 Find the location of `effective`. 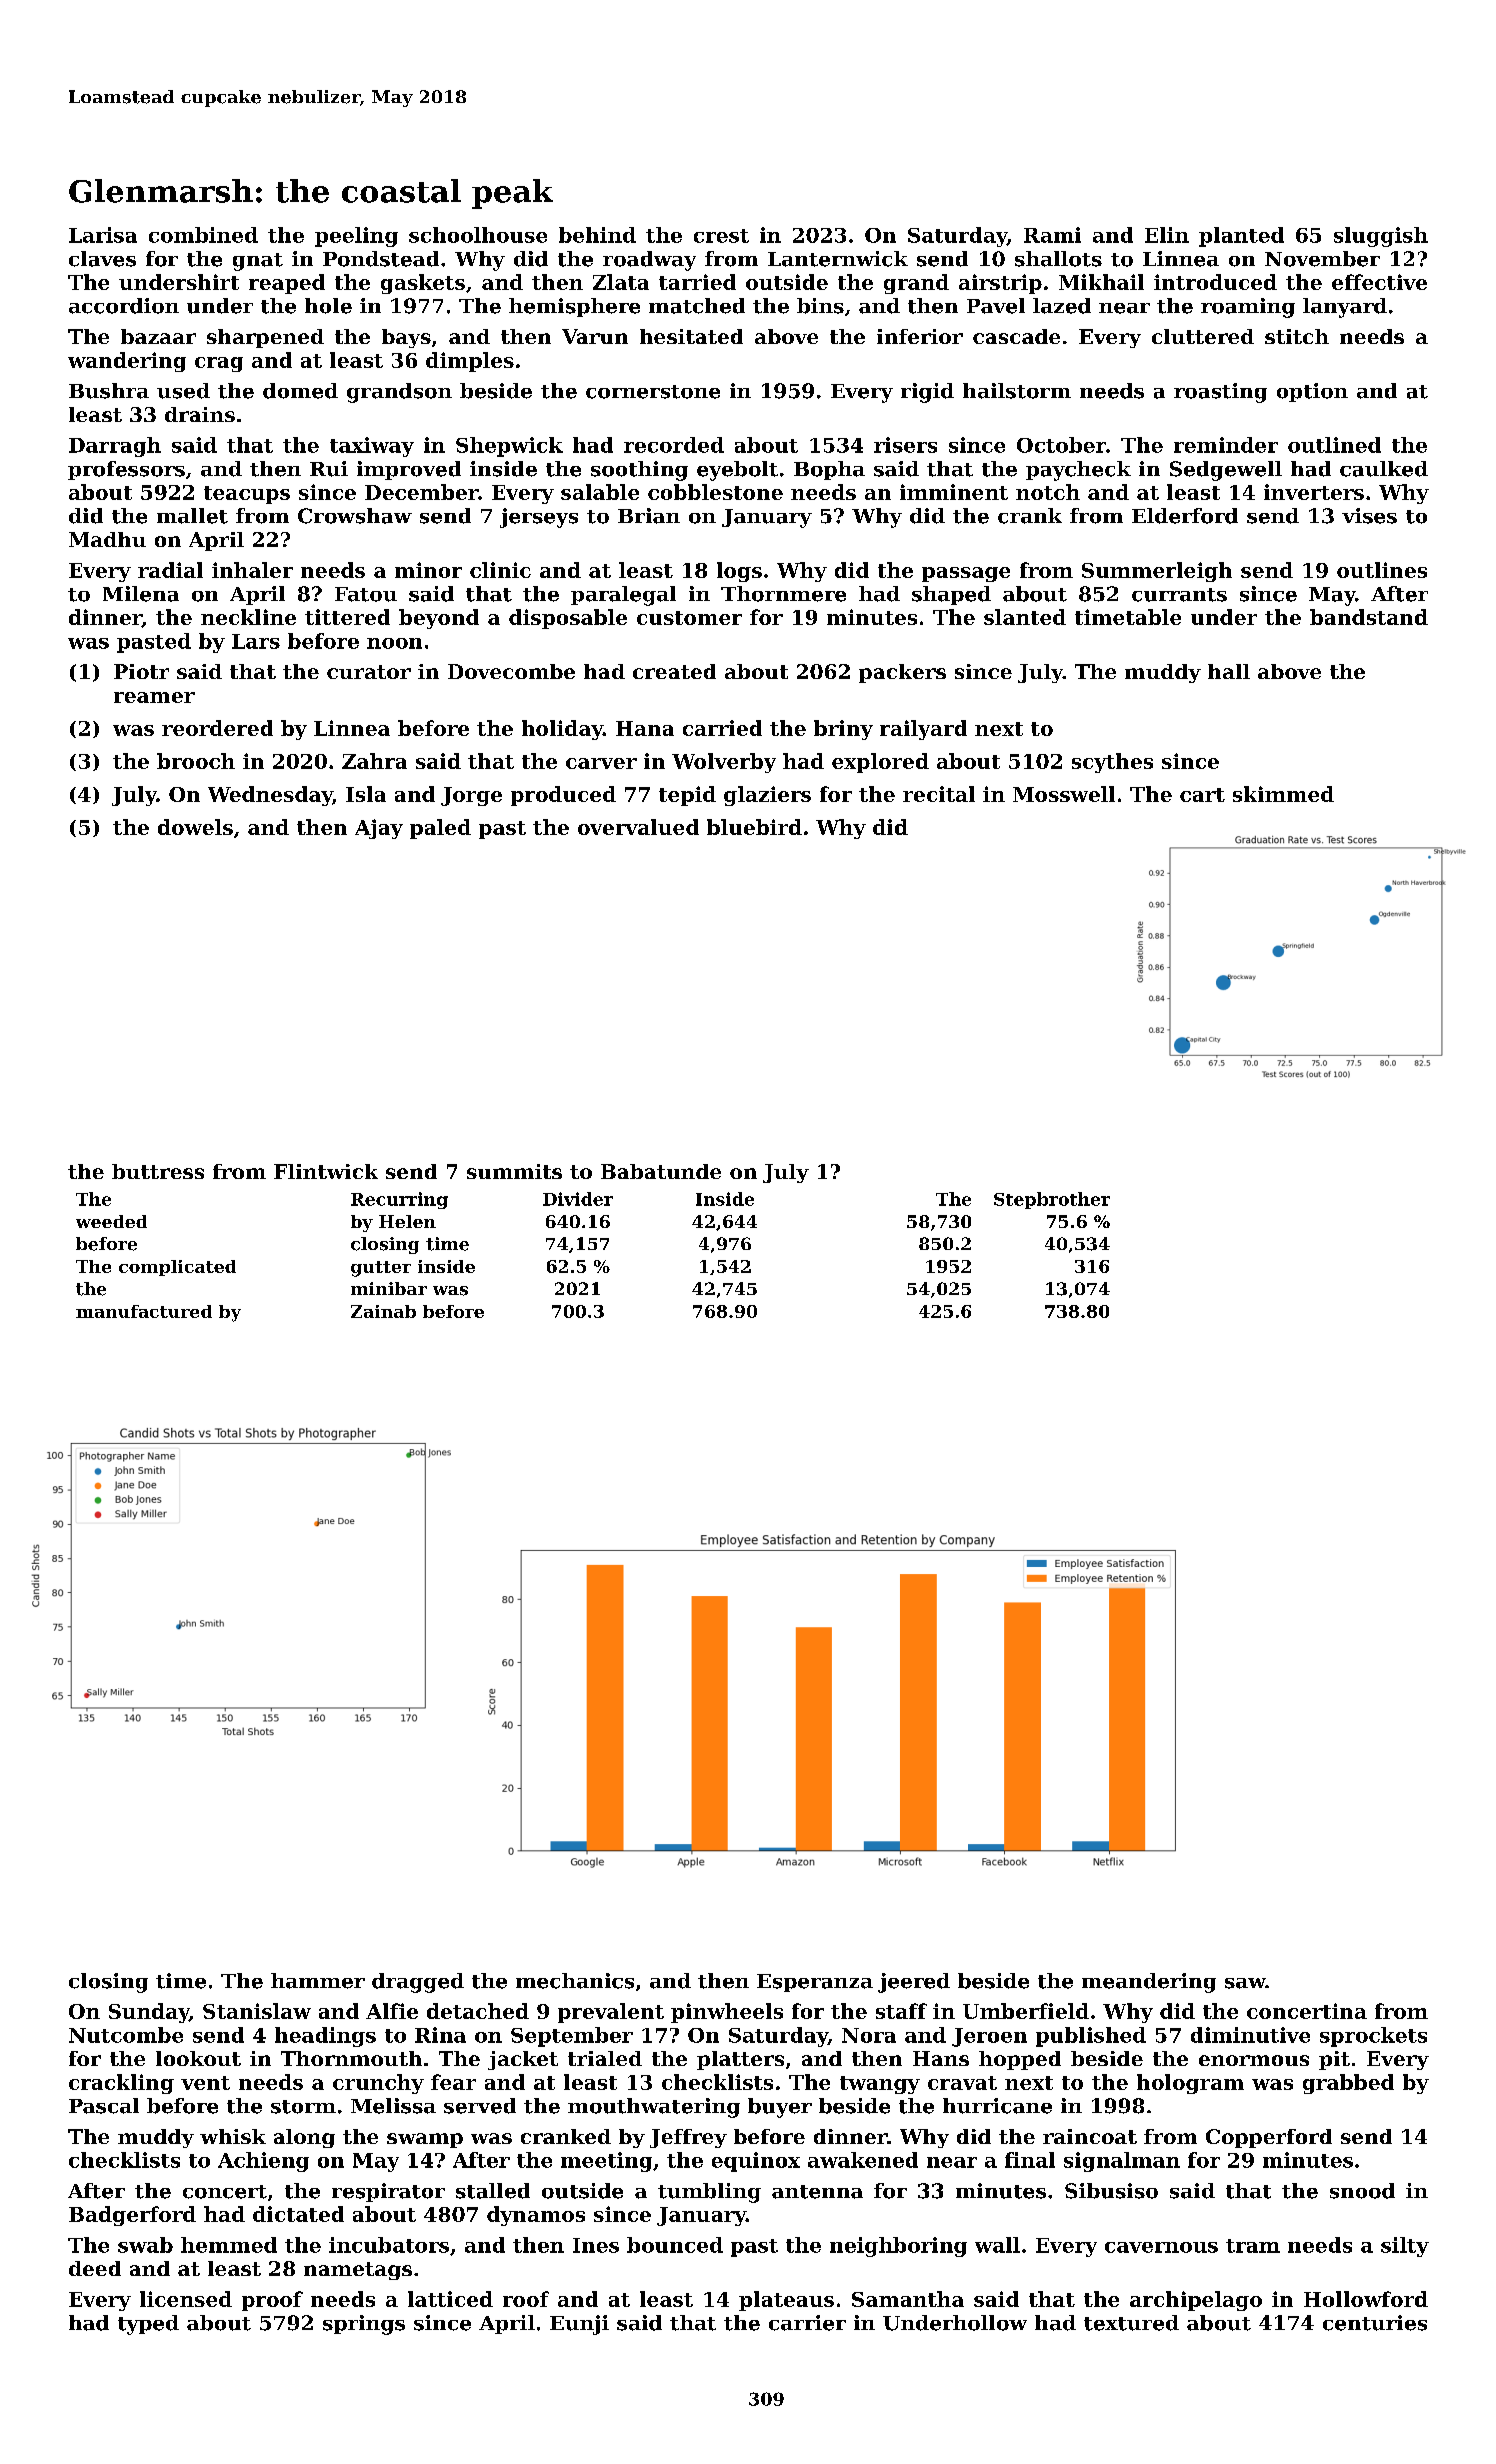

effective is located at coordinates (1379, 282).
